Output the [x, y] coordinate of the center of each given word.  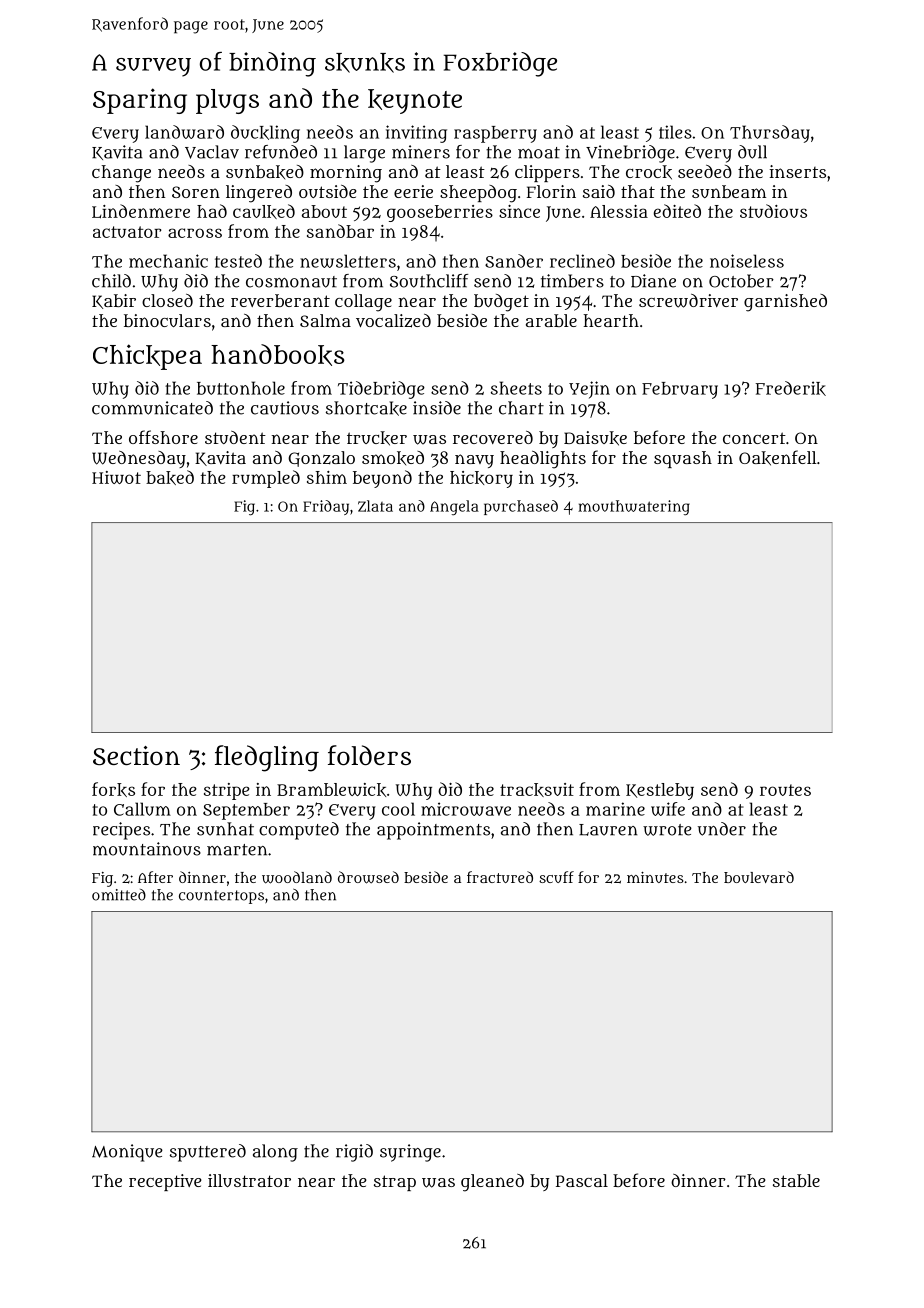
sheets [516, 388]
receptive [165, 1182]
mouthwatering [634, 507]
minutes [655, 877]
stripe [227, 791]
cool [398, 809]
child [111, 281]
